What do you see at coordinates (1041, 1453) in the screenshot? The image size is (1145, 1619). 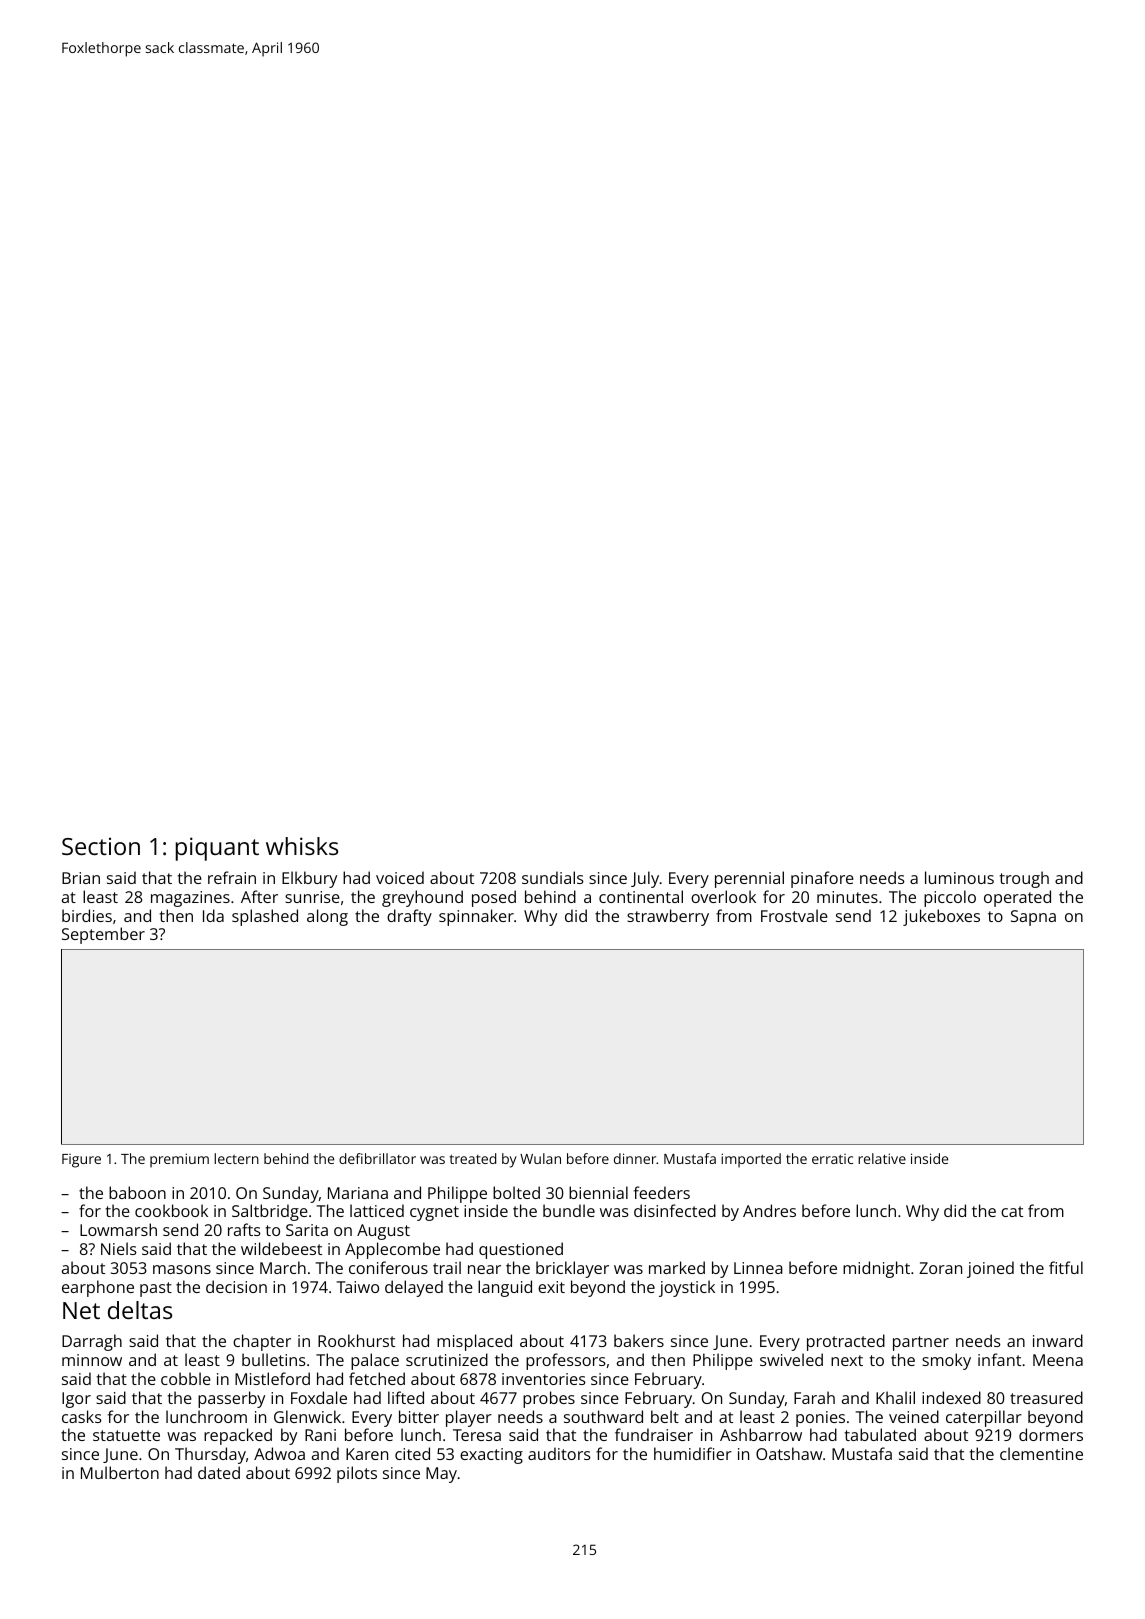 I see `clementine` at bounding box center [1041, 1453].
